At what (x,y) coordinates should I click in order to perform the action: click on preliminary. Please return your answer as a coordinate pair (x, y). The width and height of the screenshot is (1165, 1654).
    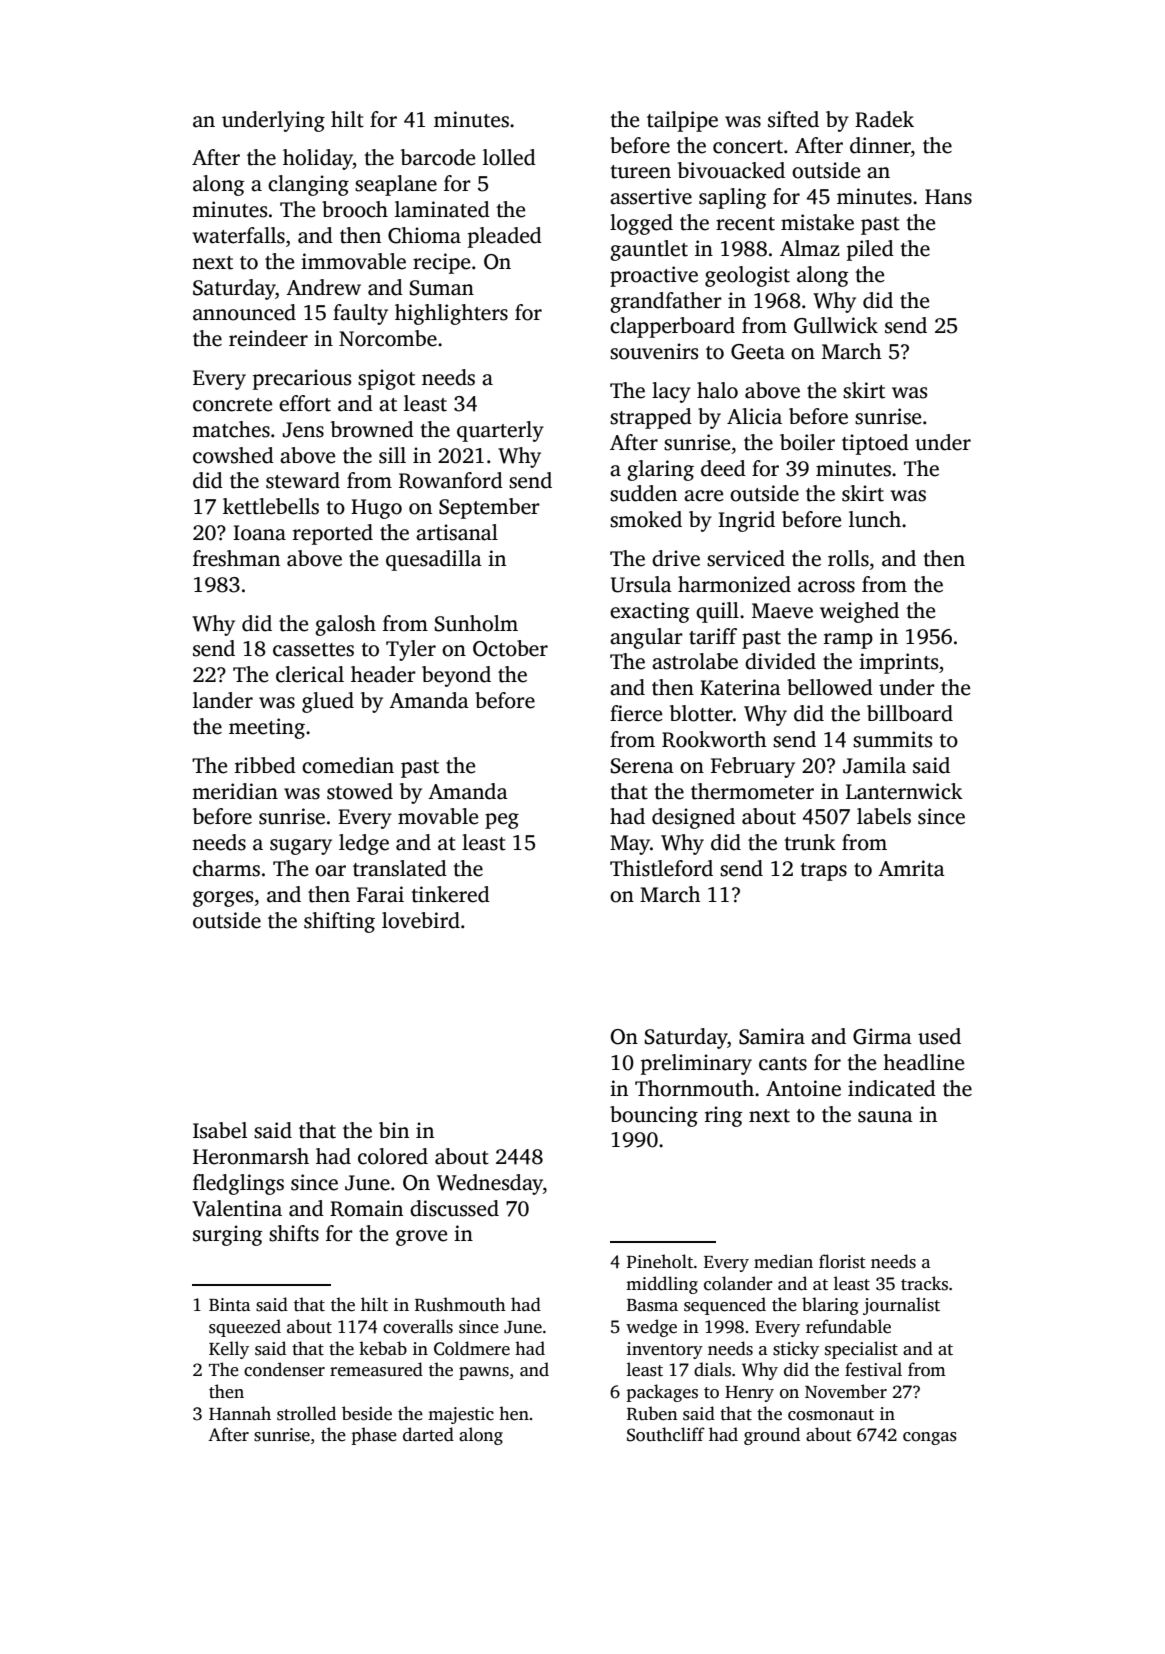
    Looking at the image, I should click on (696, 1064).
